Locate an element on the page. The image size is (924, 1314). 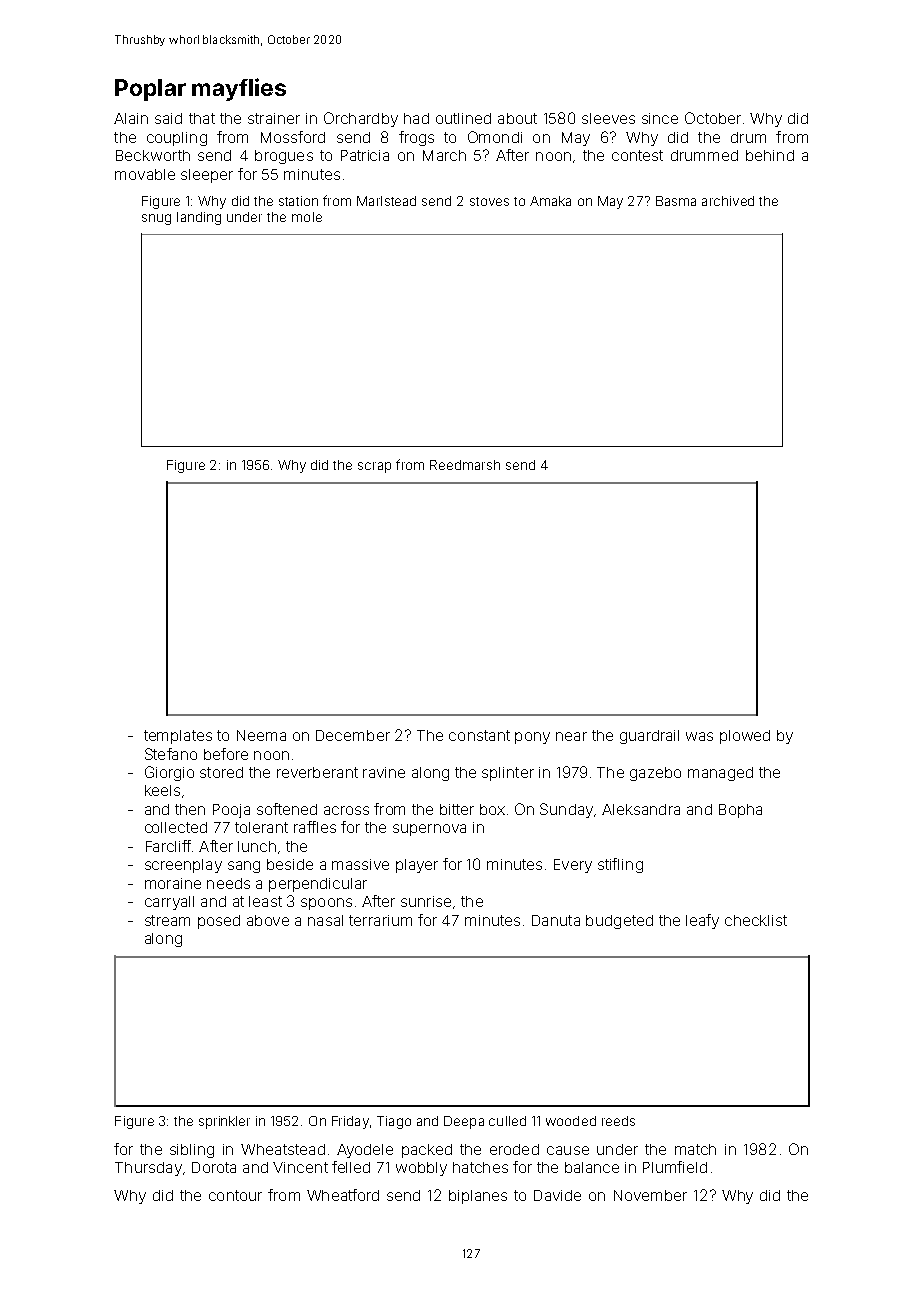
keels is located at coordinates (162, 790).
